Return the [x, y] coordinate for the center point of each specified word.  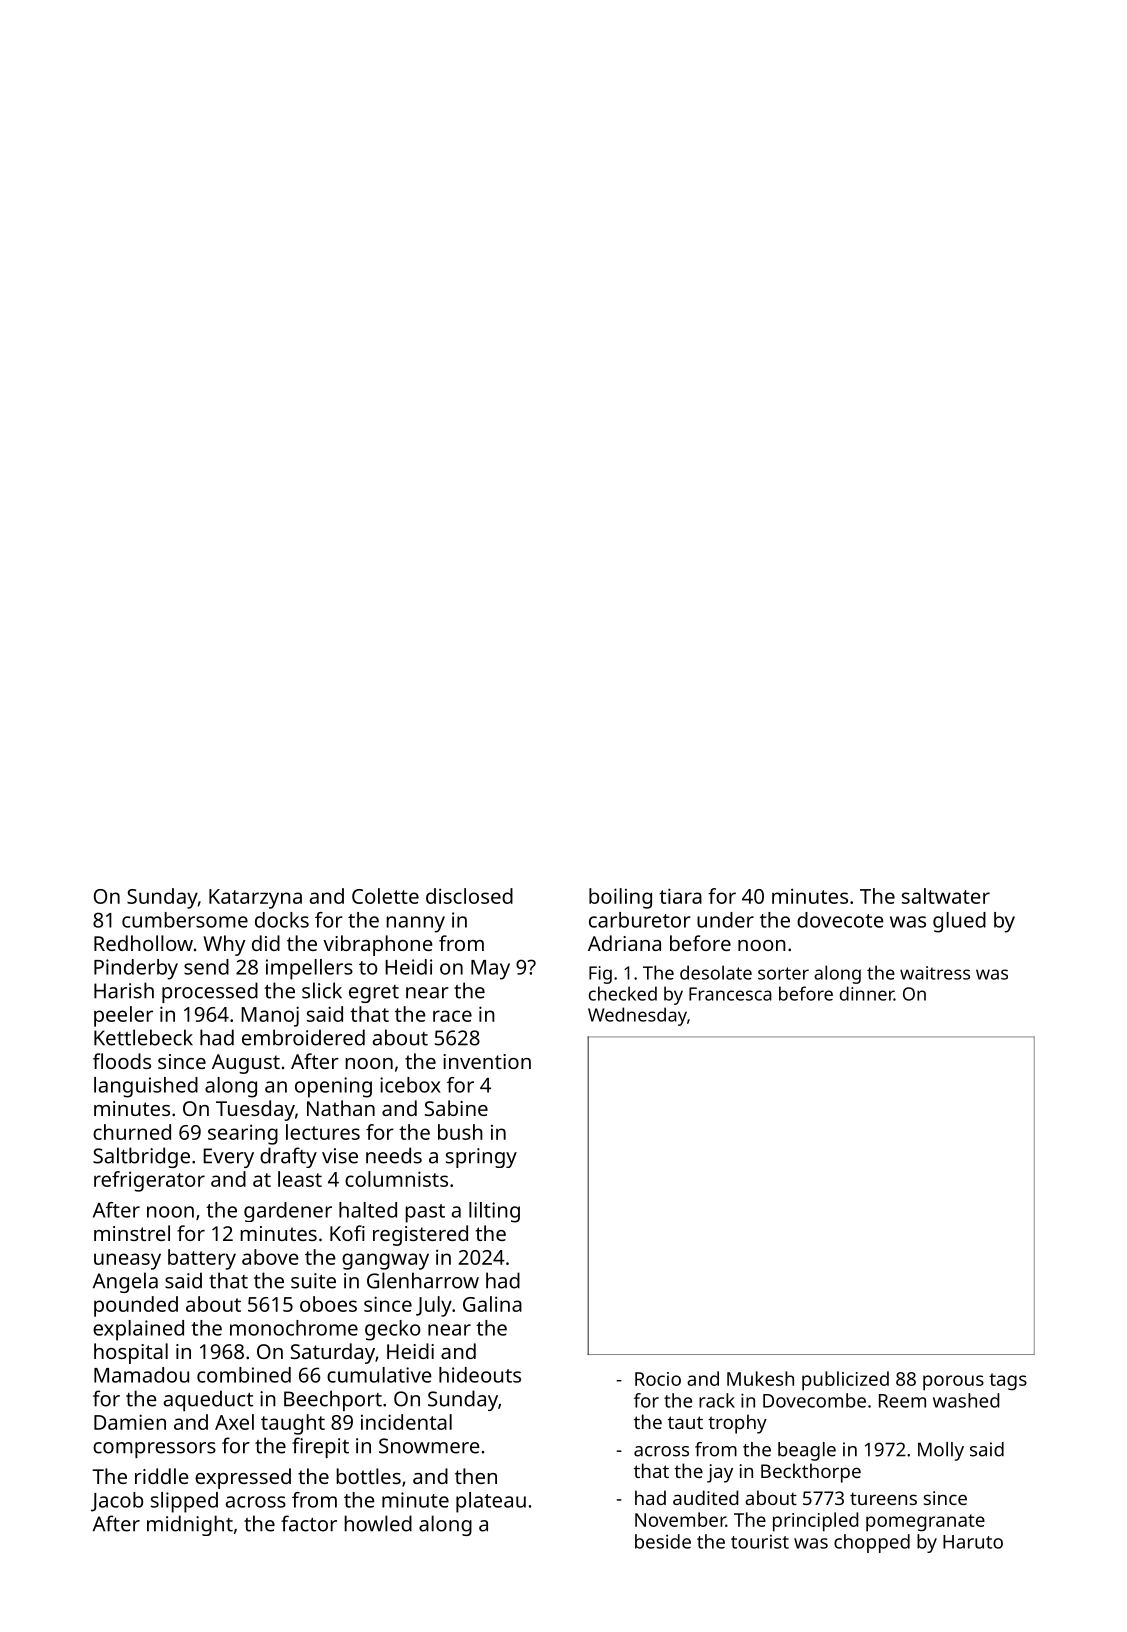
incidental [406, 1422]
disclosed [469, 896]
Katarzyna [255, 899]
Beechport [333, 1400]
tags [1008, 1382]
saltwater [946, 896]
